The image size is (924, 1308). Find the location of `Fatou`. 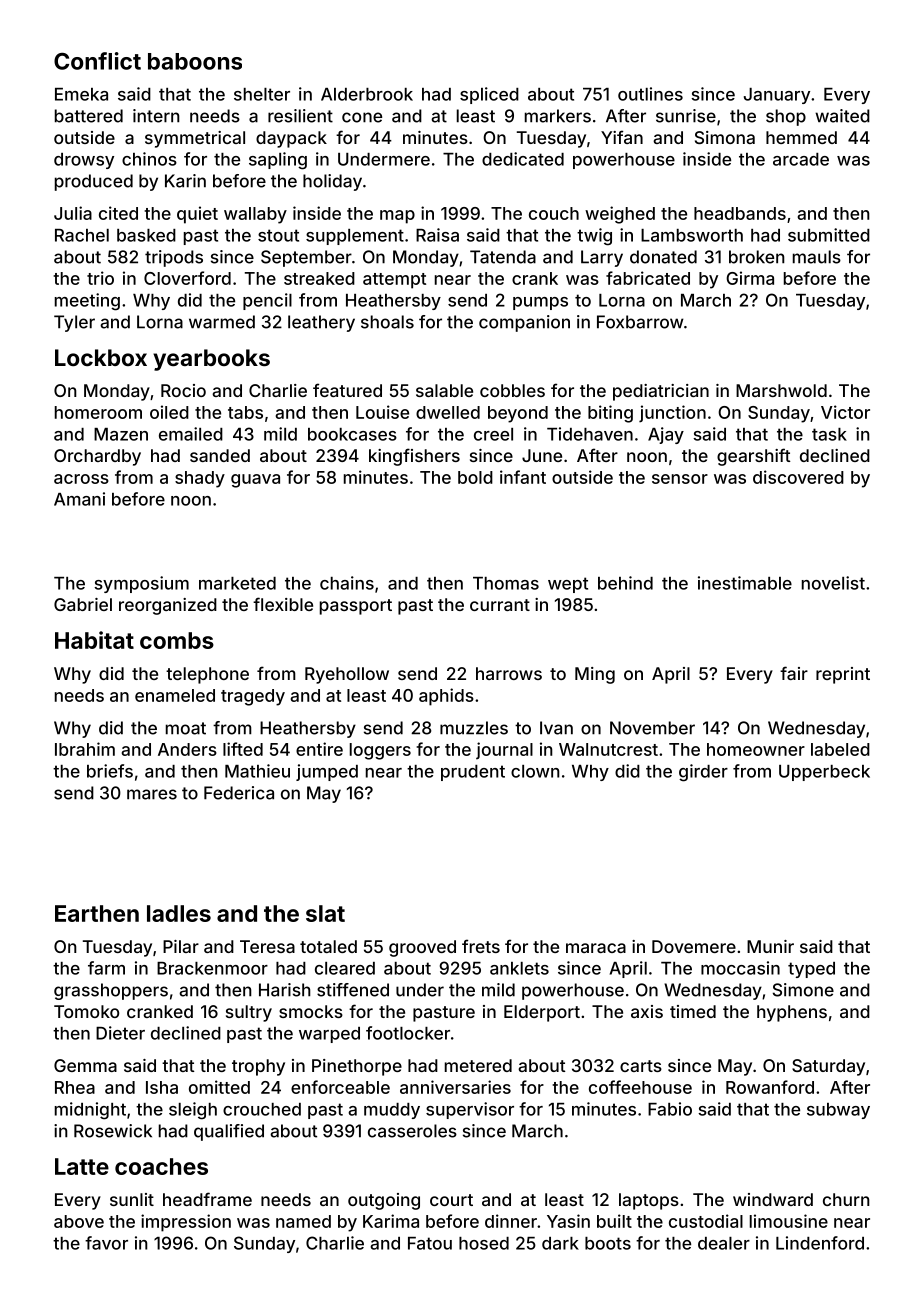

Fatou is located at coordinates (430, 1243).
